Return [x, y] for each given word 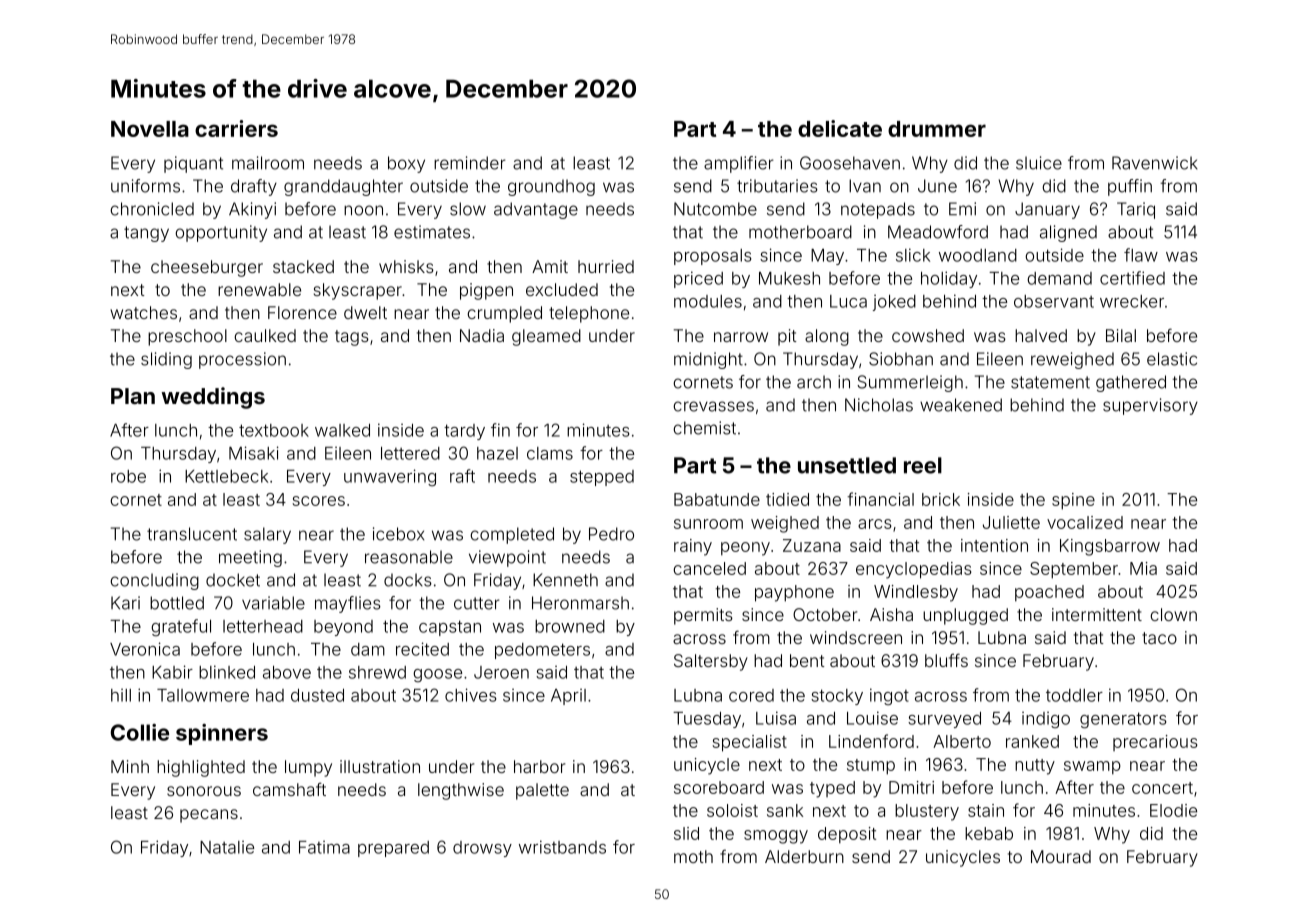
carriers [236, 128]
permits [703, 616]
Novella [150, 129]
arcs [875, 524]
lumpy [308, 768]
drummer [937, 129]
